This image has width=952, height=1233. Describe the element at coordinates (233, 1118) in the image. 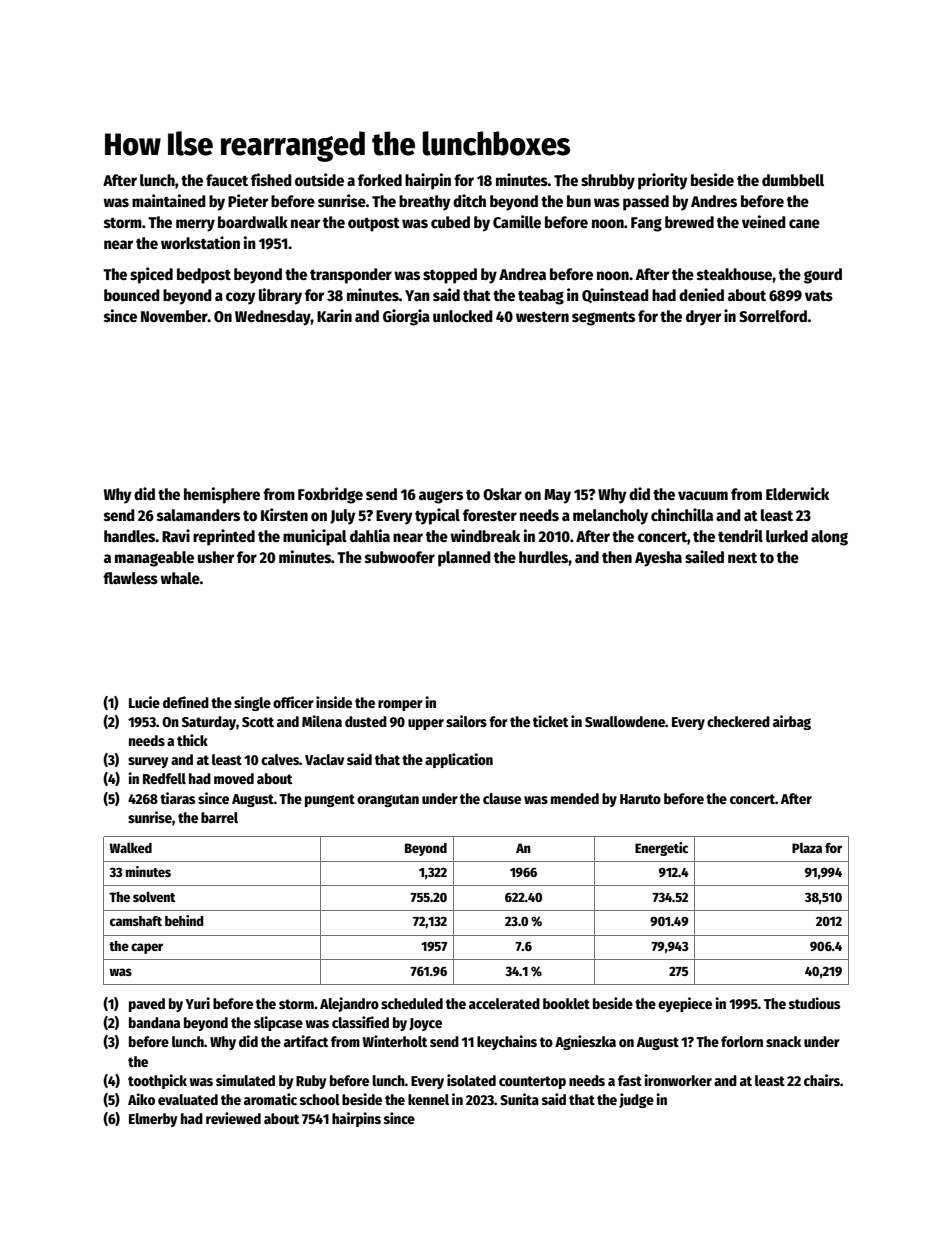

I see `reviewed` at that location.
